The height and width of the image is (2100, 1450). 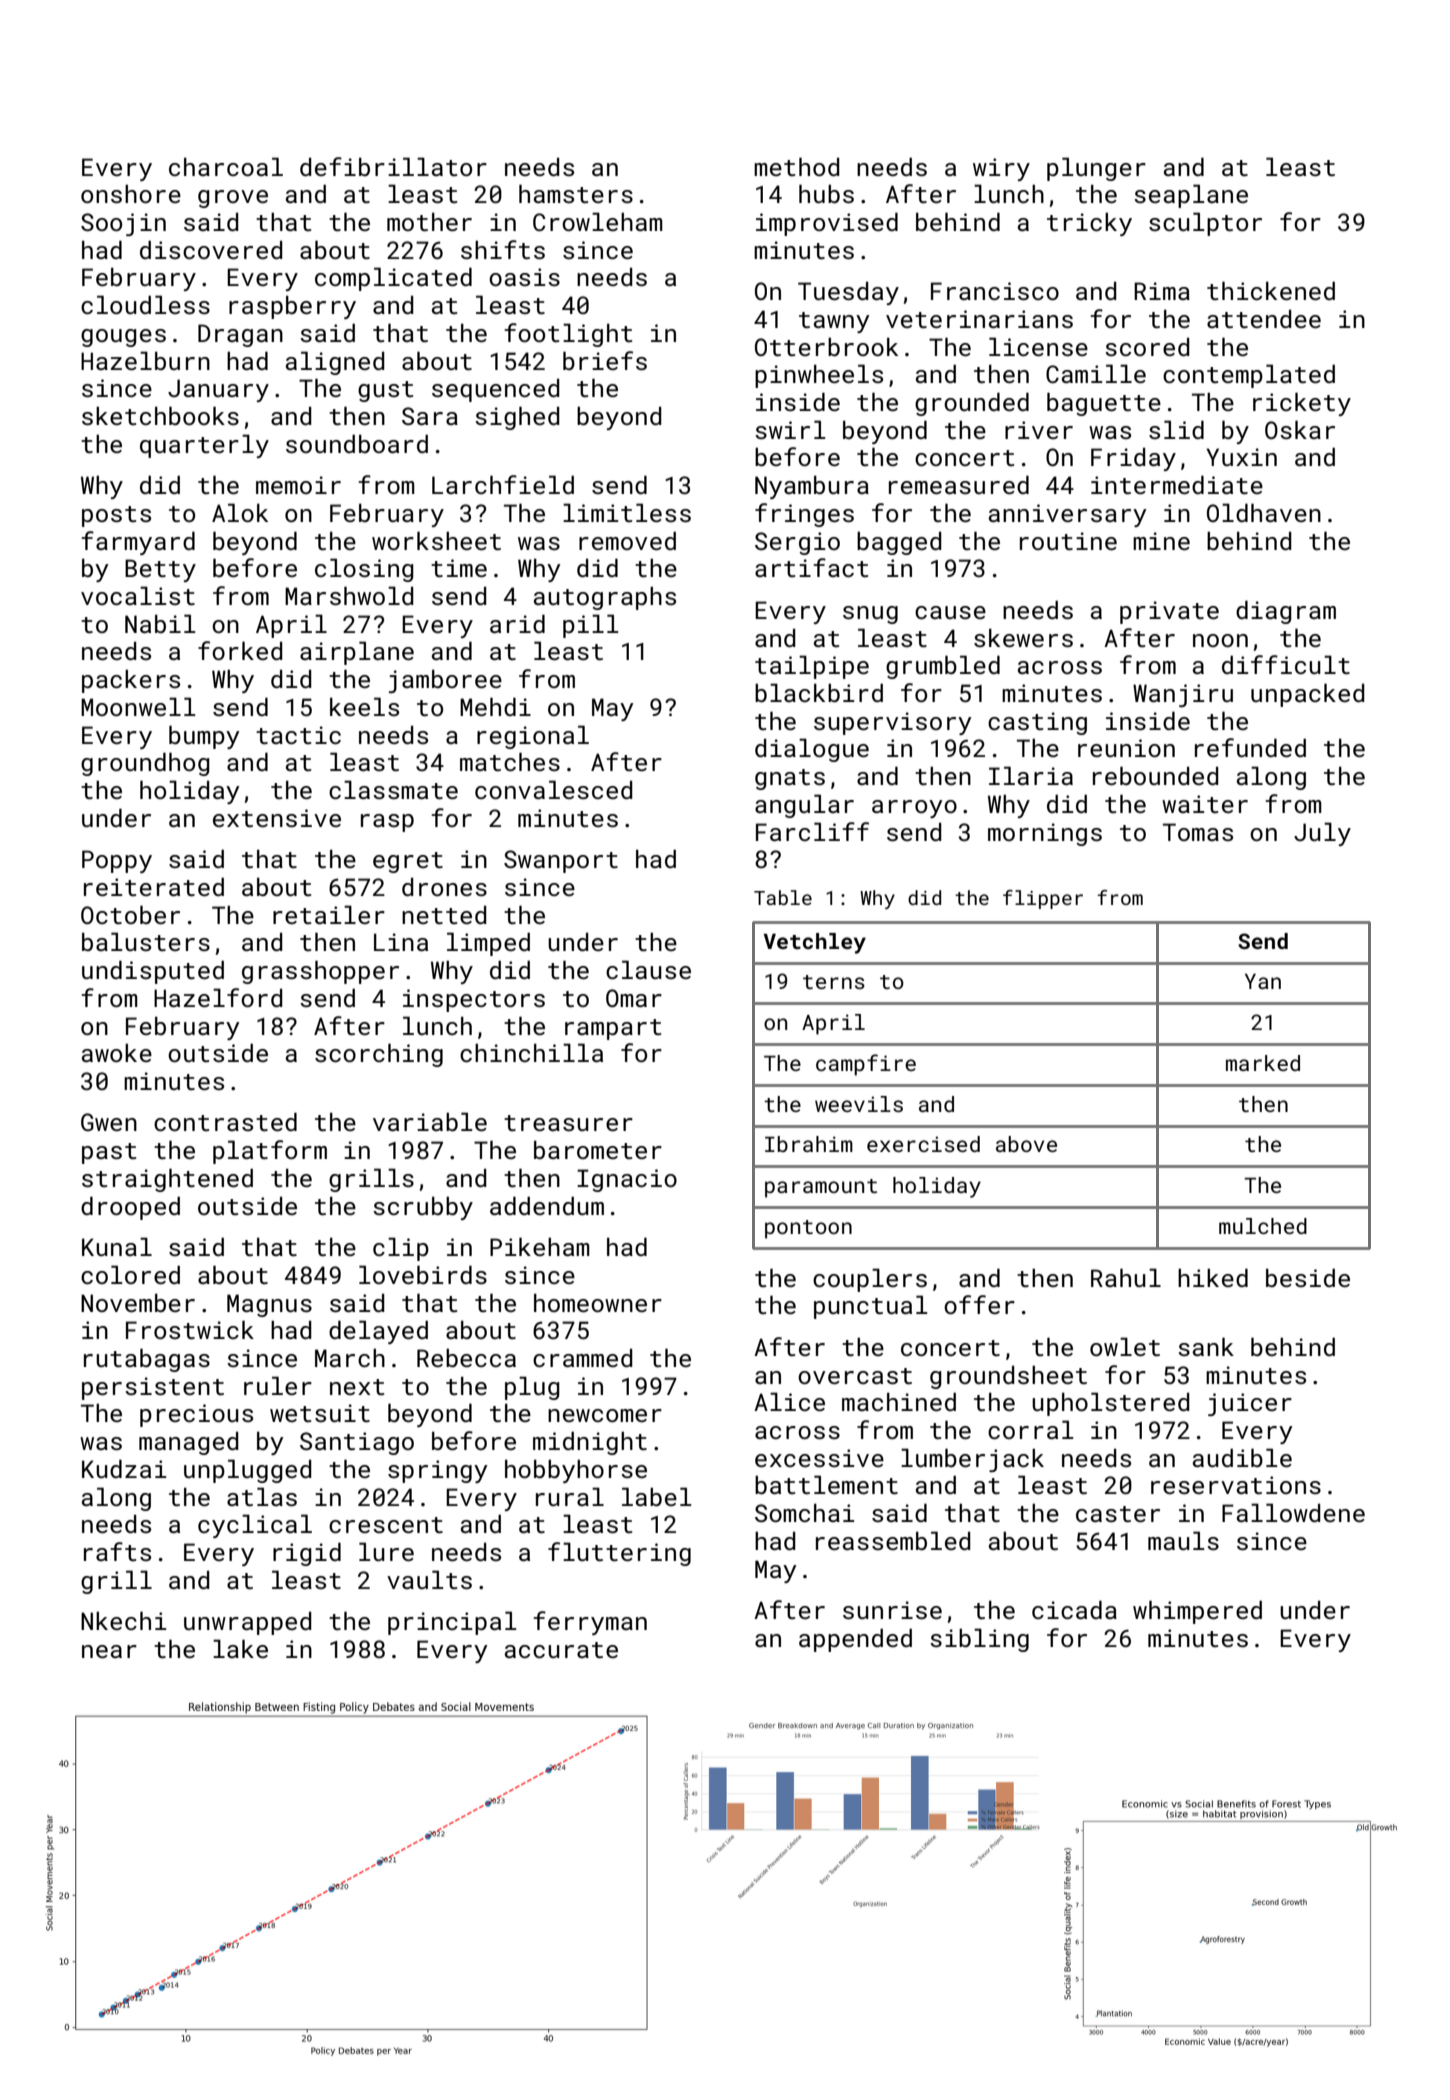 What do you see at coordinates (1001, 169) in the image?
I see `wiry` at bounding box center [1001, 169].
